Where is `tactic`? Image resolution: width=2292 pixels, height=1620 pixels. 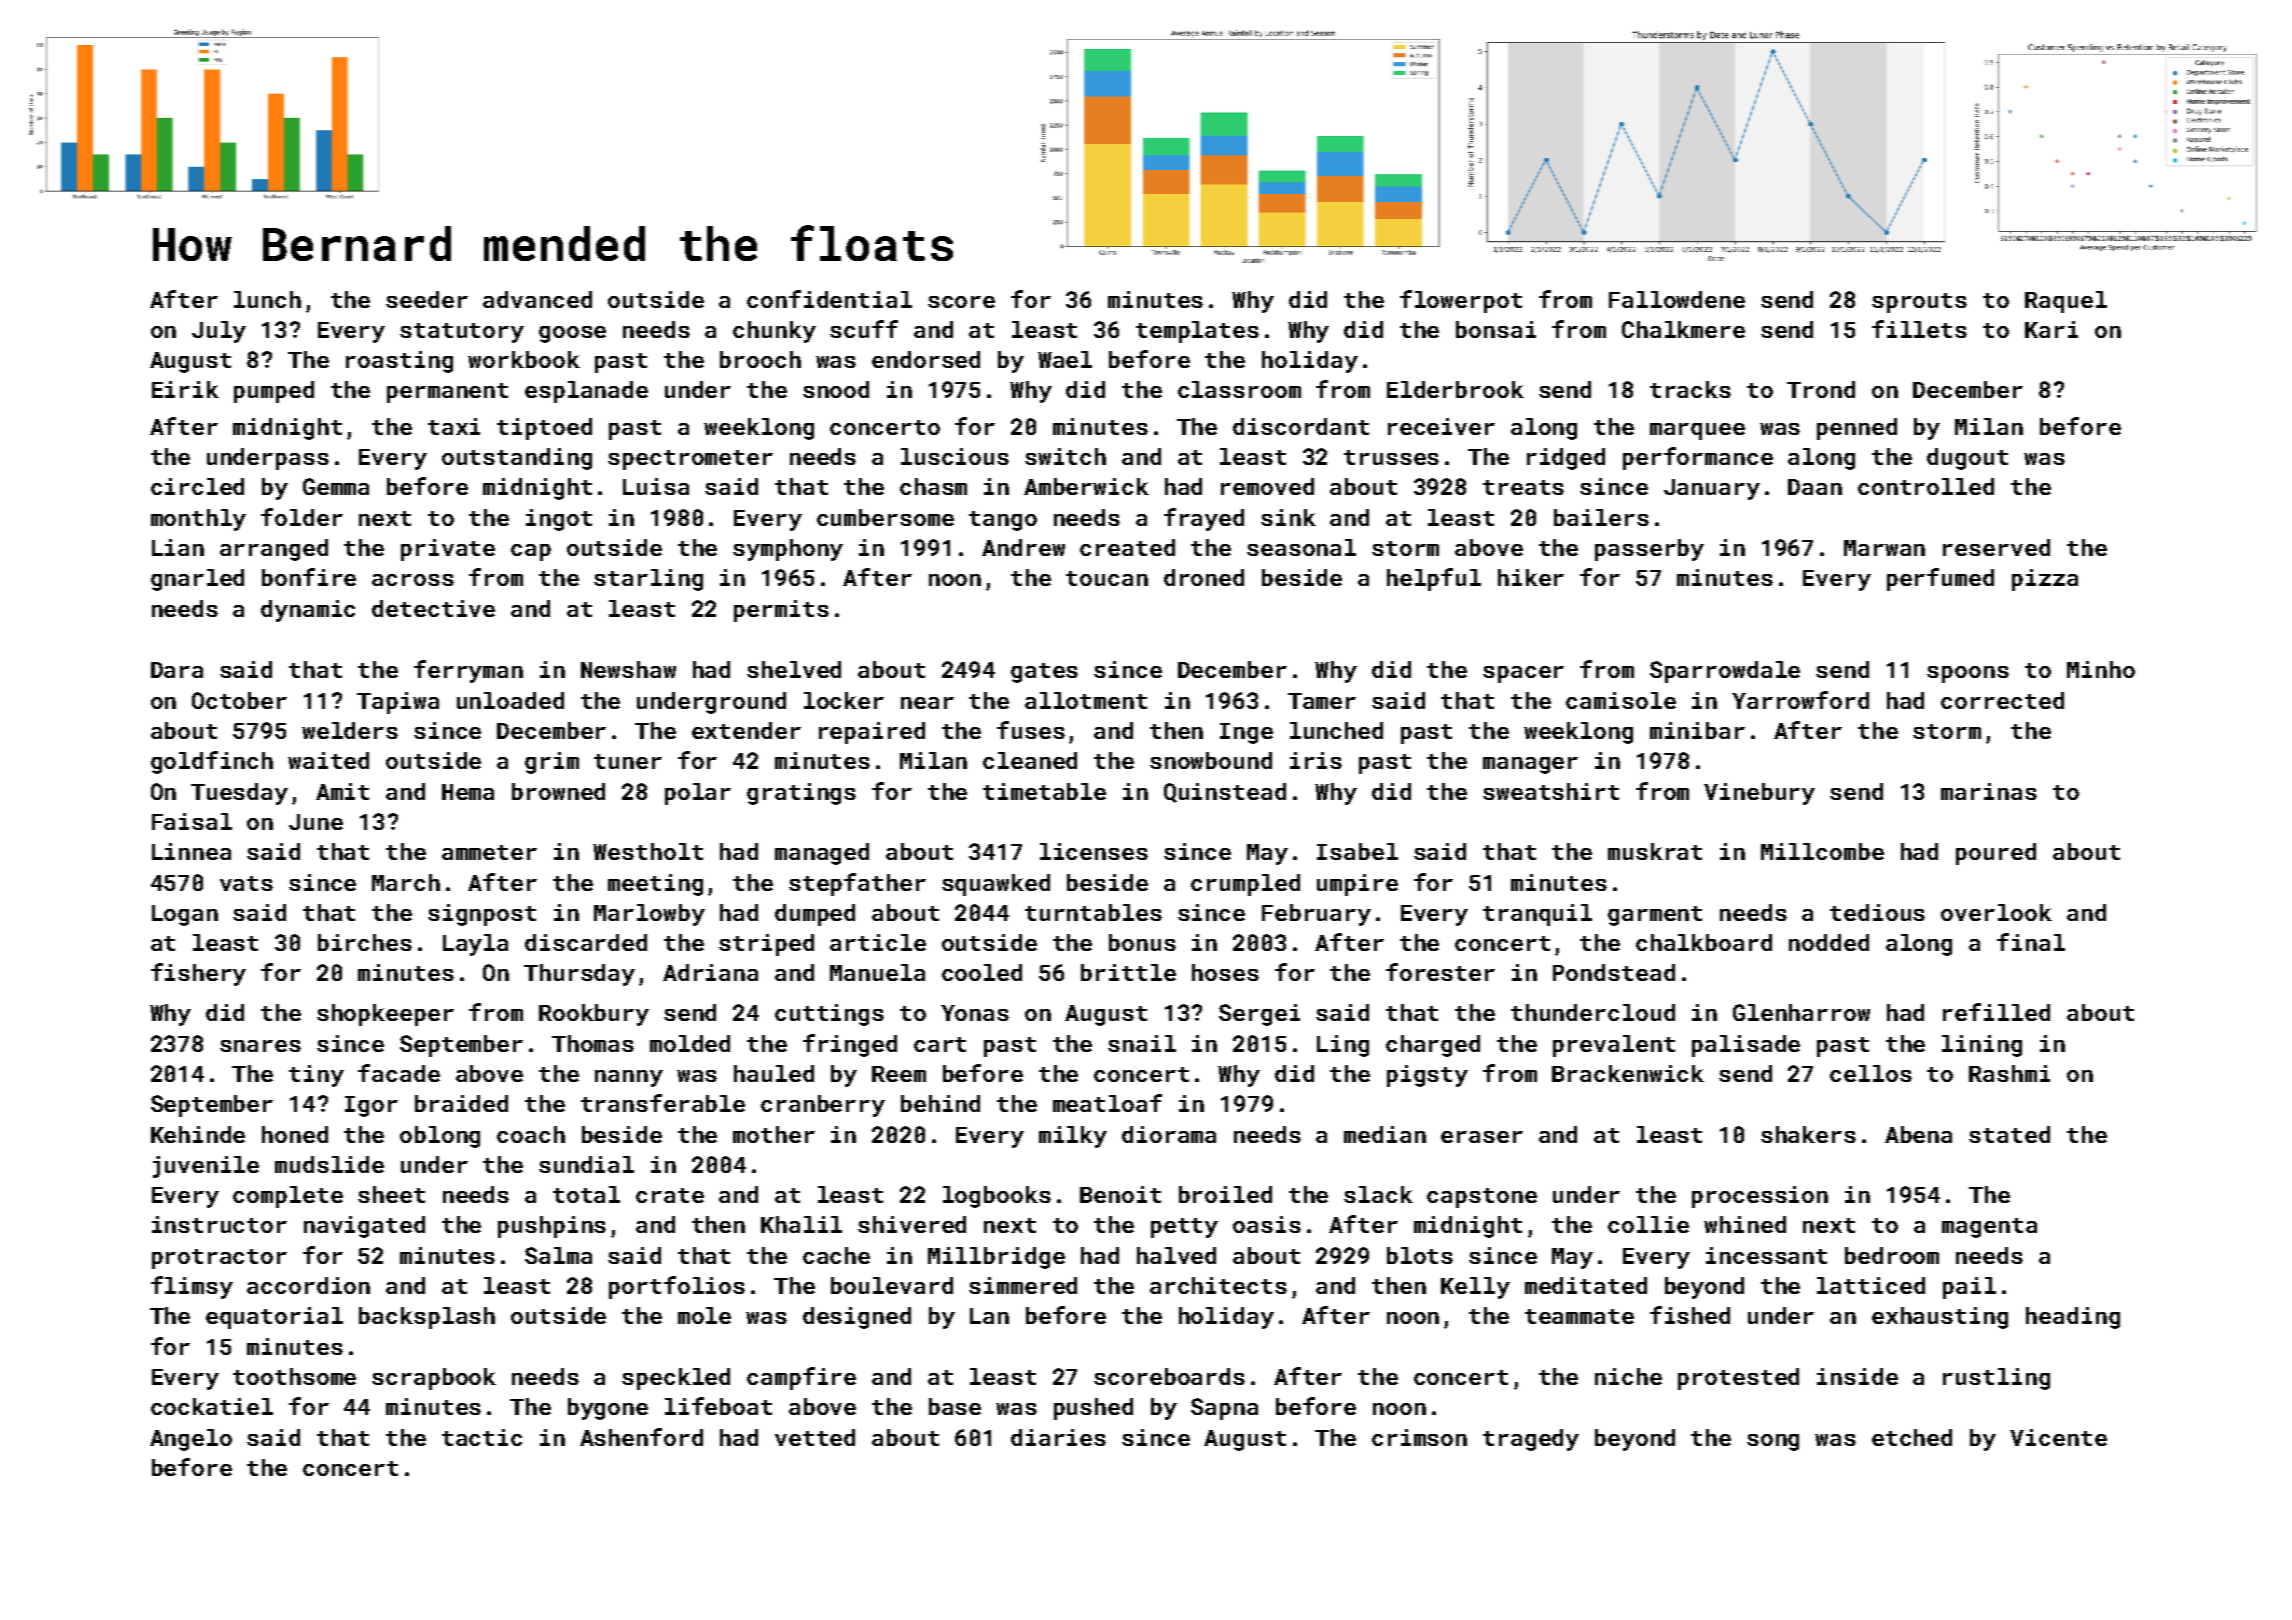
tactic is located at coordinates (482, 1437).
